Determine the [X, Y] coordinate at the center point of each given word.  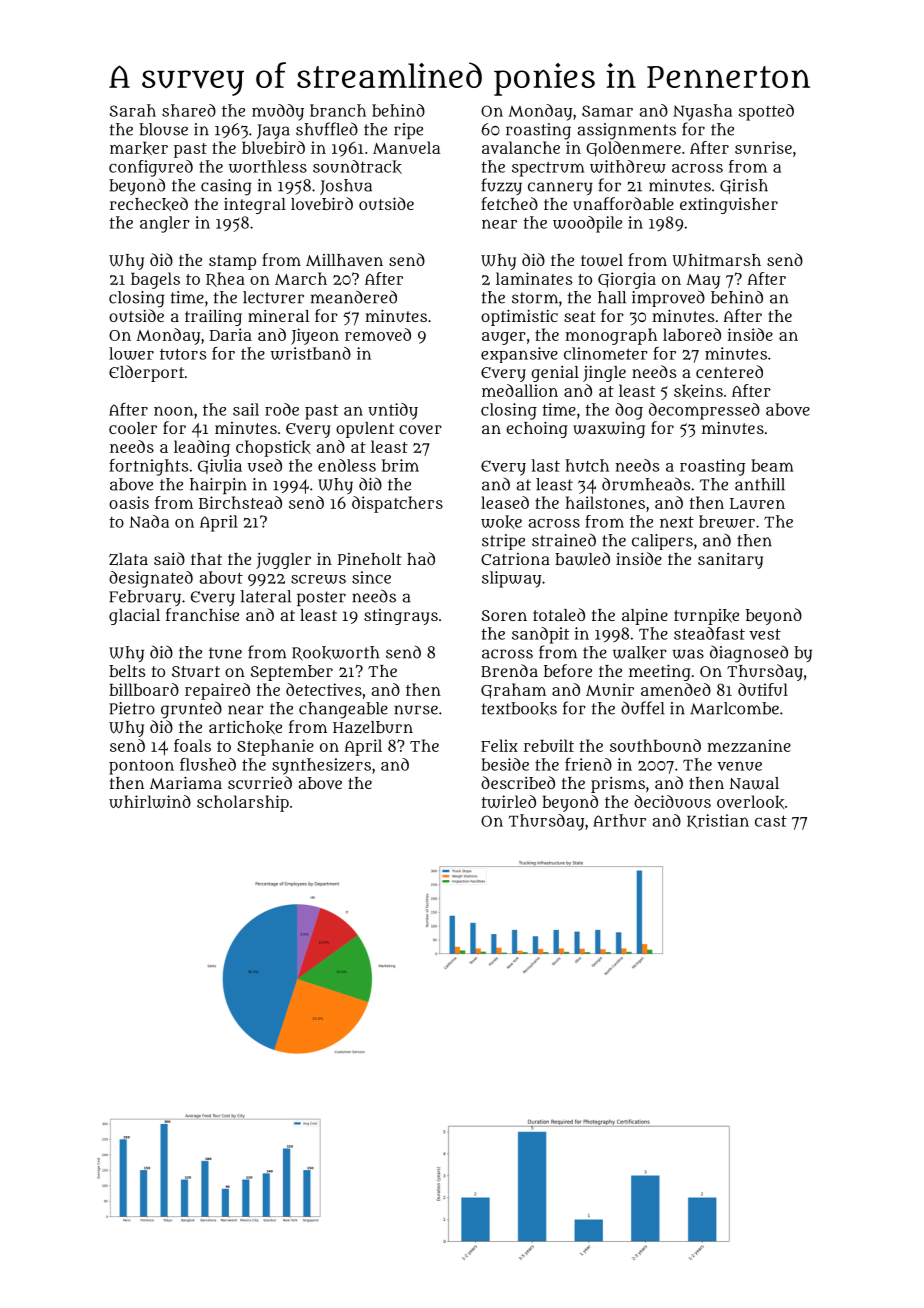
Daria [231, 334]
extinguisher [729, 205]
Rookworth [335, 653]
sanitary [730, 561]
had [421, 558]
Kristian [718, 821]
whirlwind [150, 801]
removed [378, 334]
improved [668, 298]
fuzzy [501, 186]
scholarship [243, 803]
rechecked [149, 204]
